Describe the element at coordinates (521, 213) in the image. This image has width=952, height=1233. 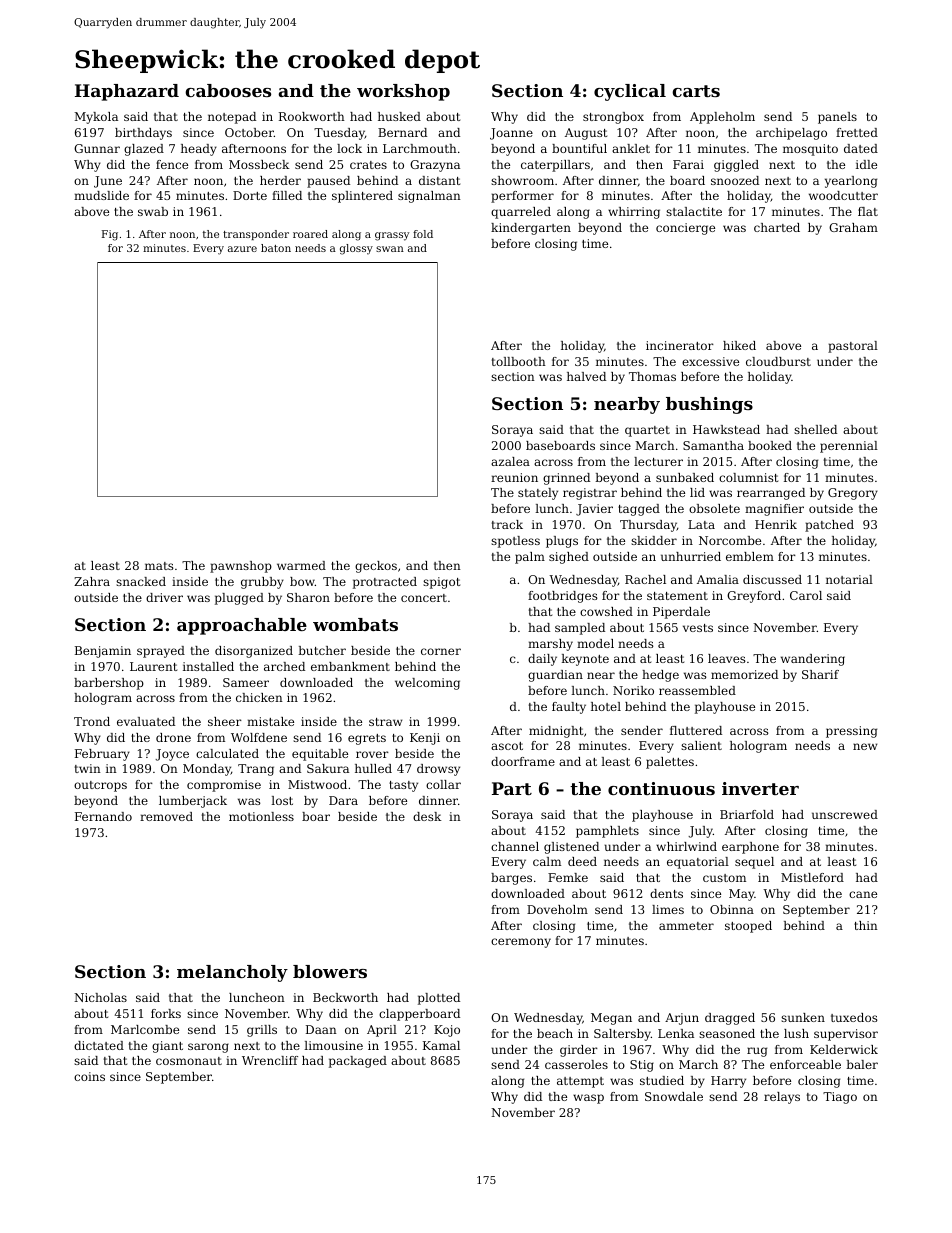
I see `quarreled` at that location.
